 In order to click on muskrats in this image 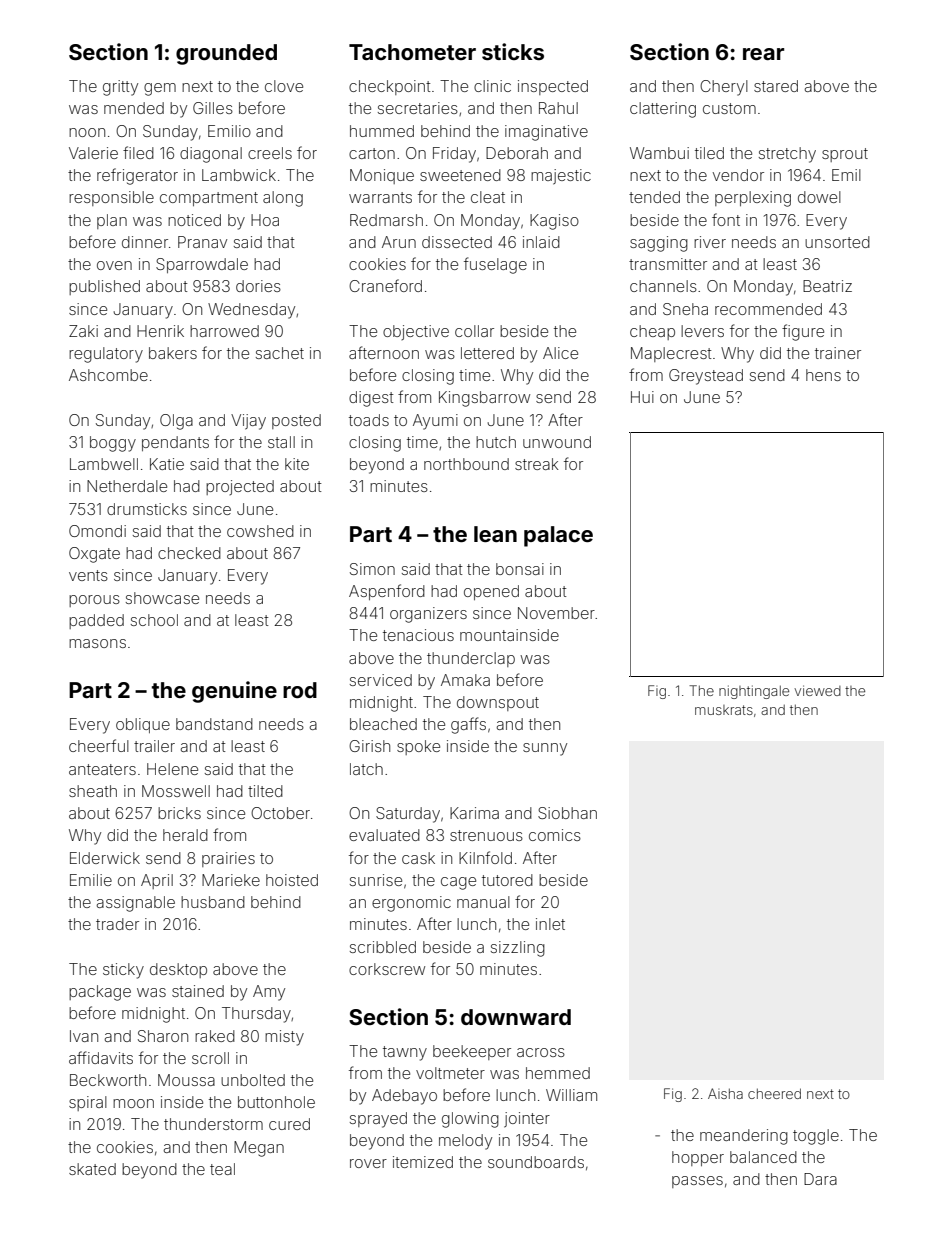, I will do `click(724, 710)`.
